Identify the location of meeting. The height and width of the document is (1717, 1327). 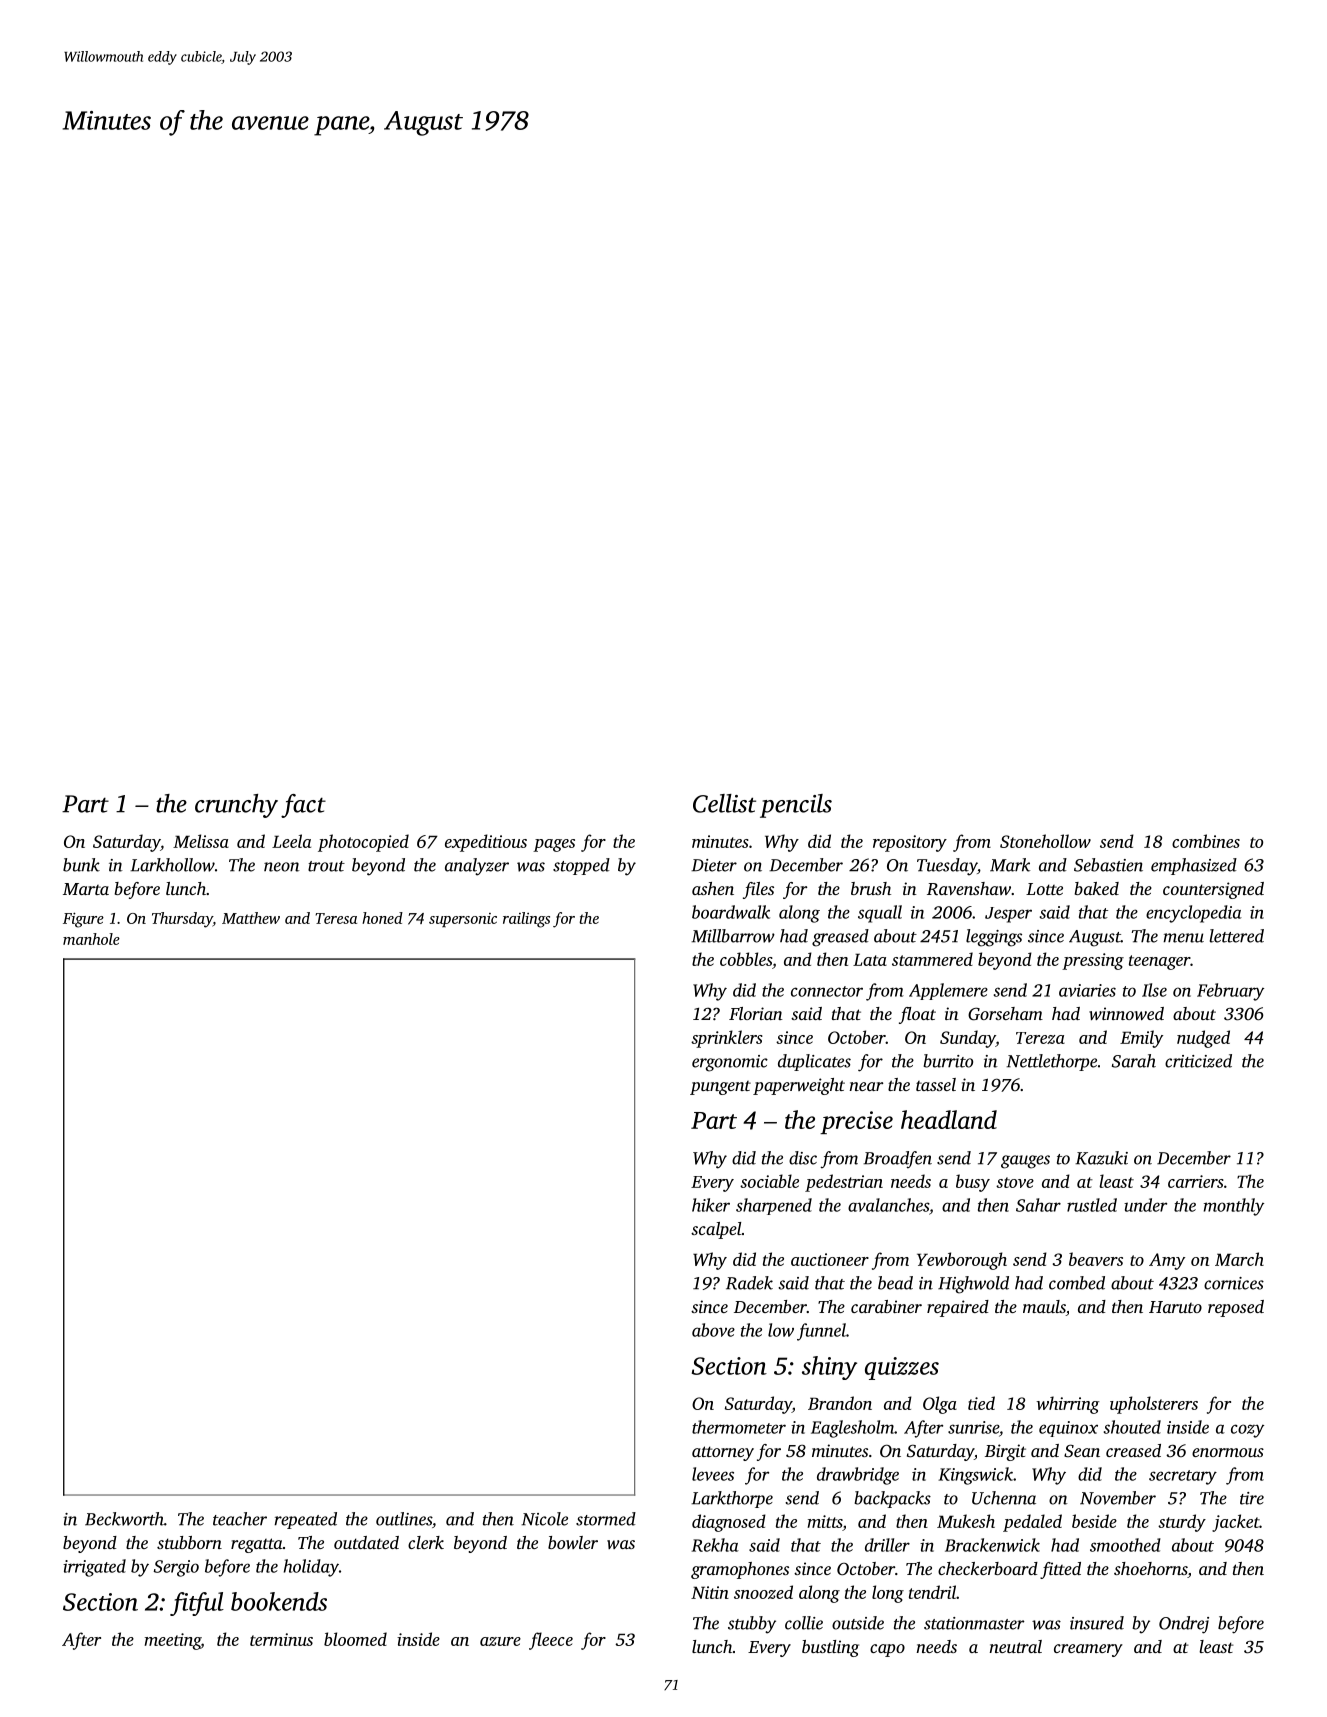
(172, 1641).
